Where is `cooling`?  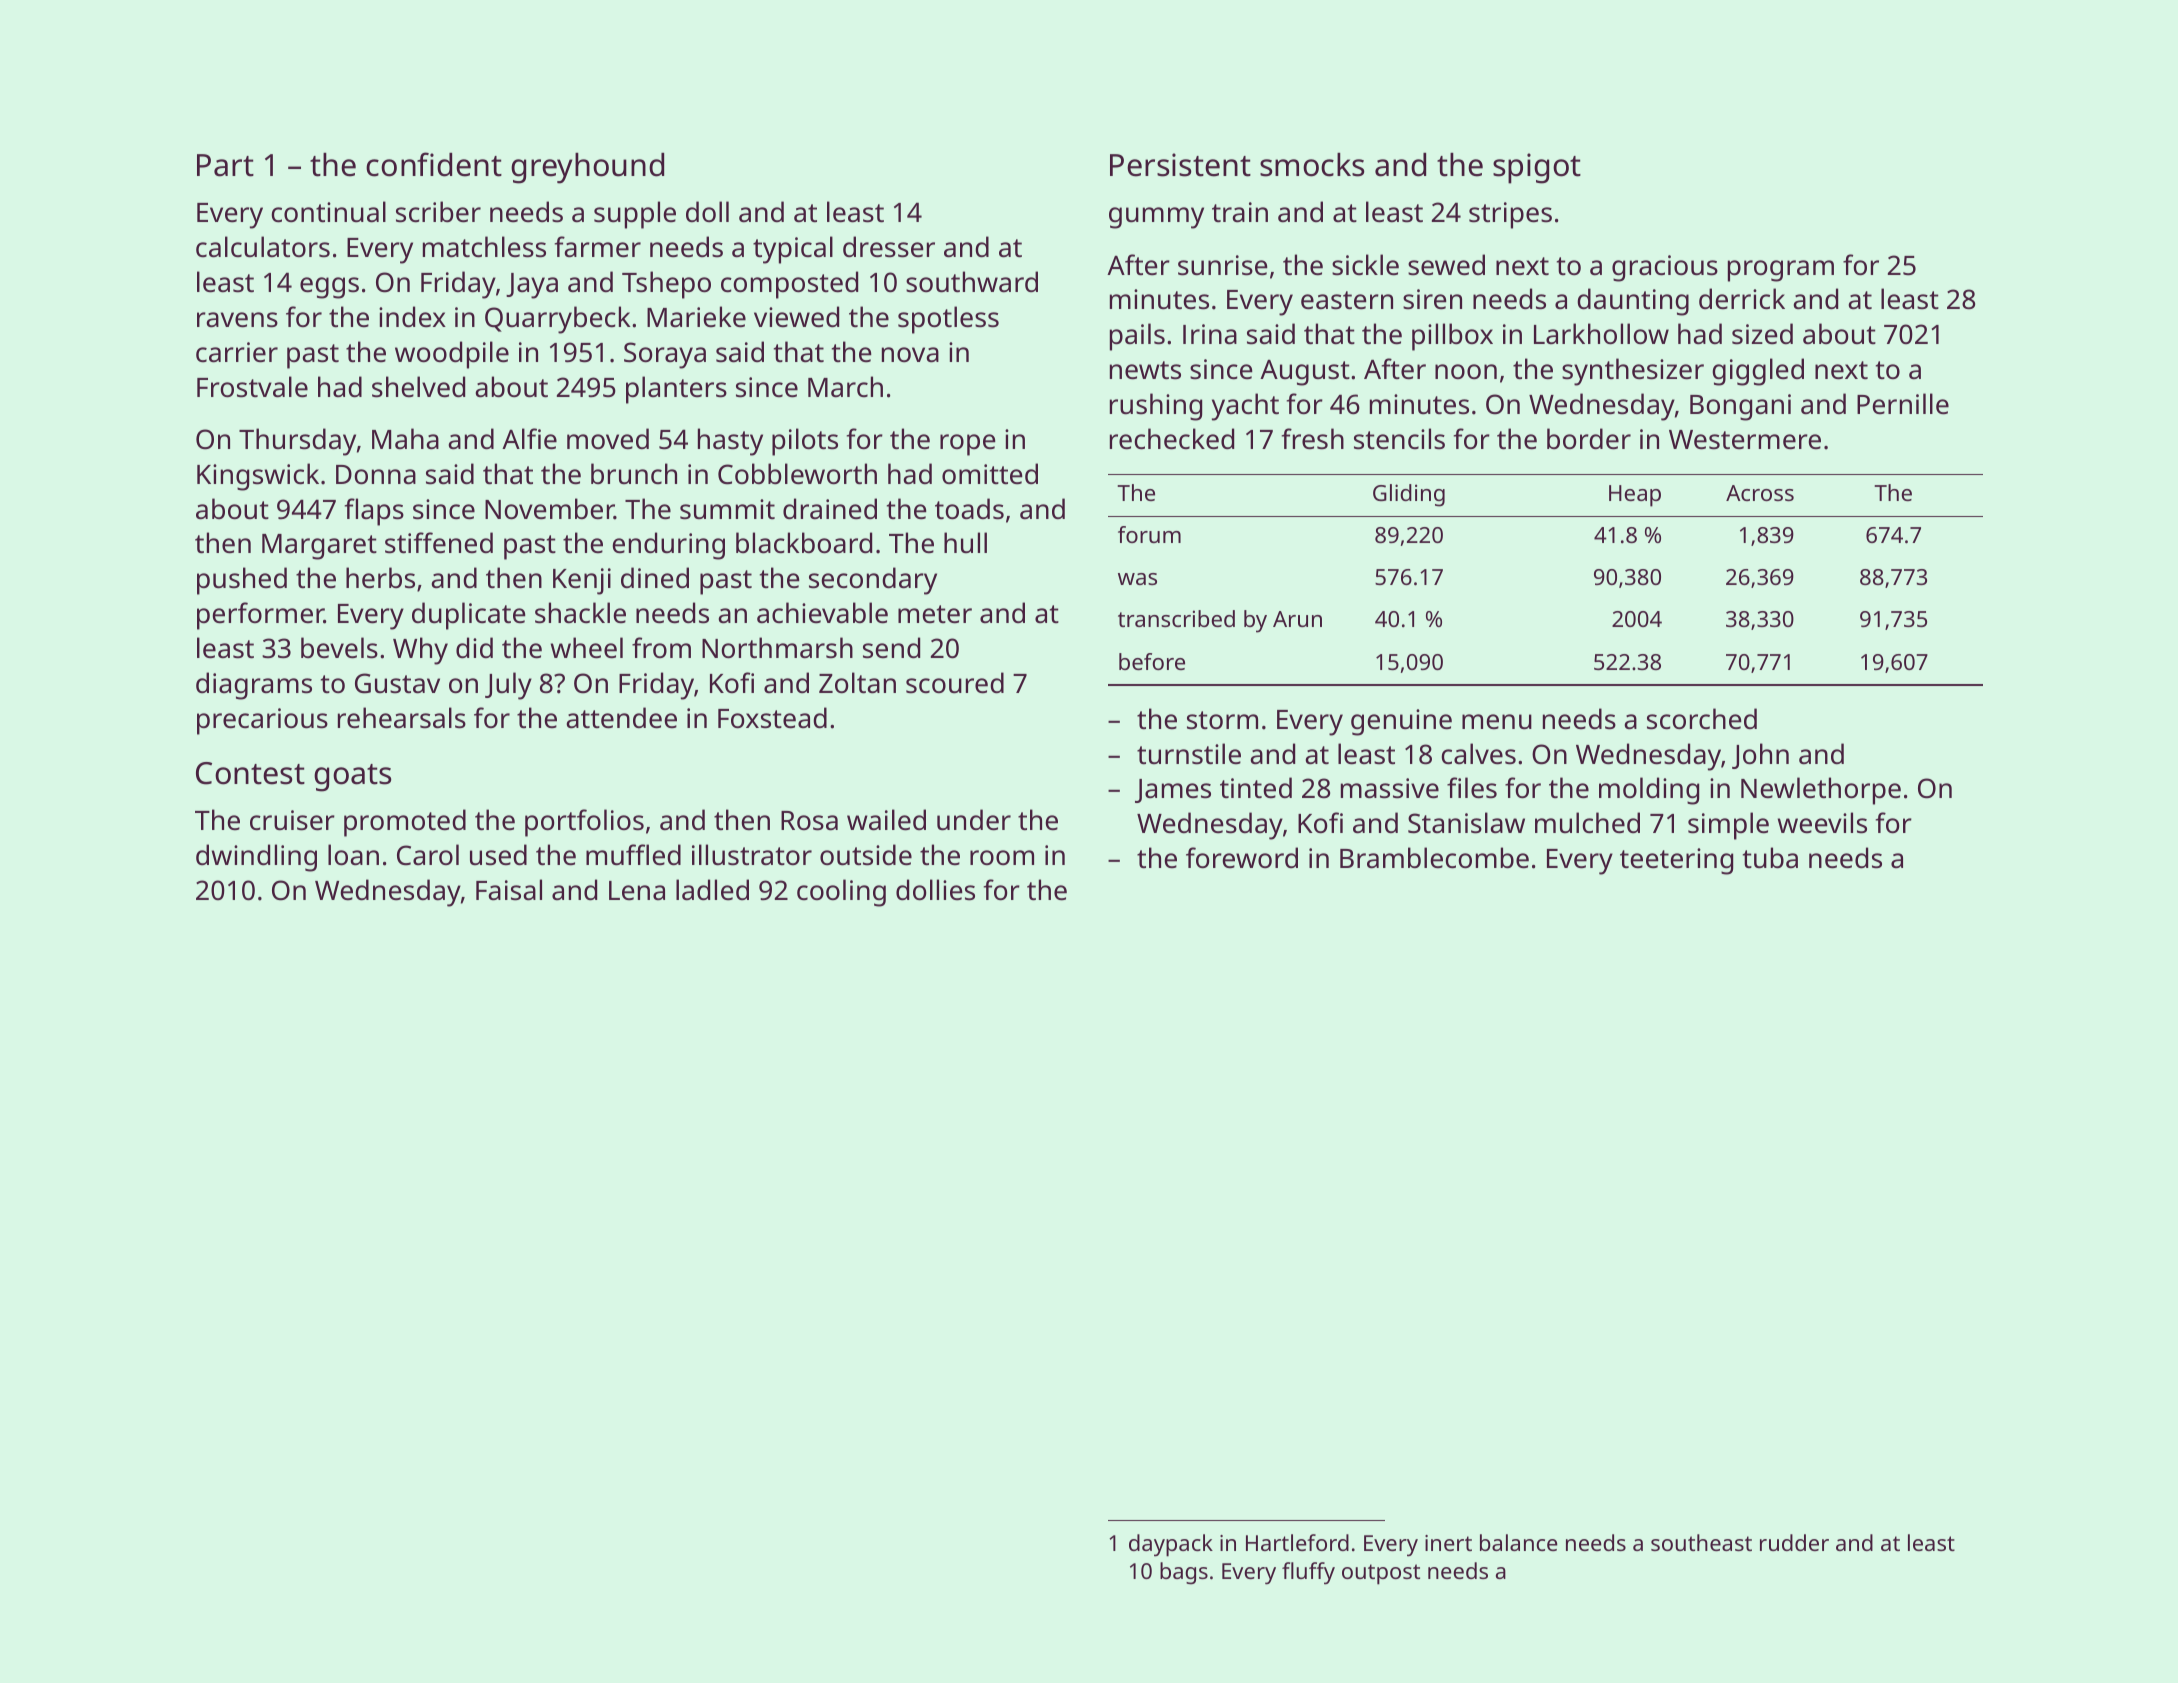
cooling is located at coordinates (841, 893).
